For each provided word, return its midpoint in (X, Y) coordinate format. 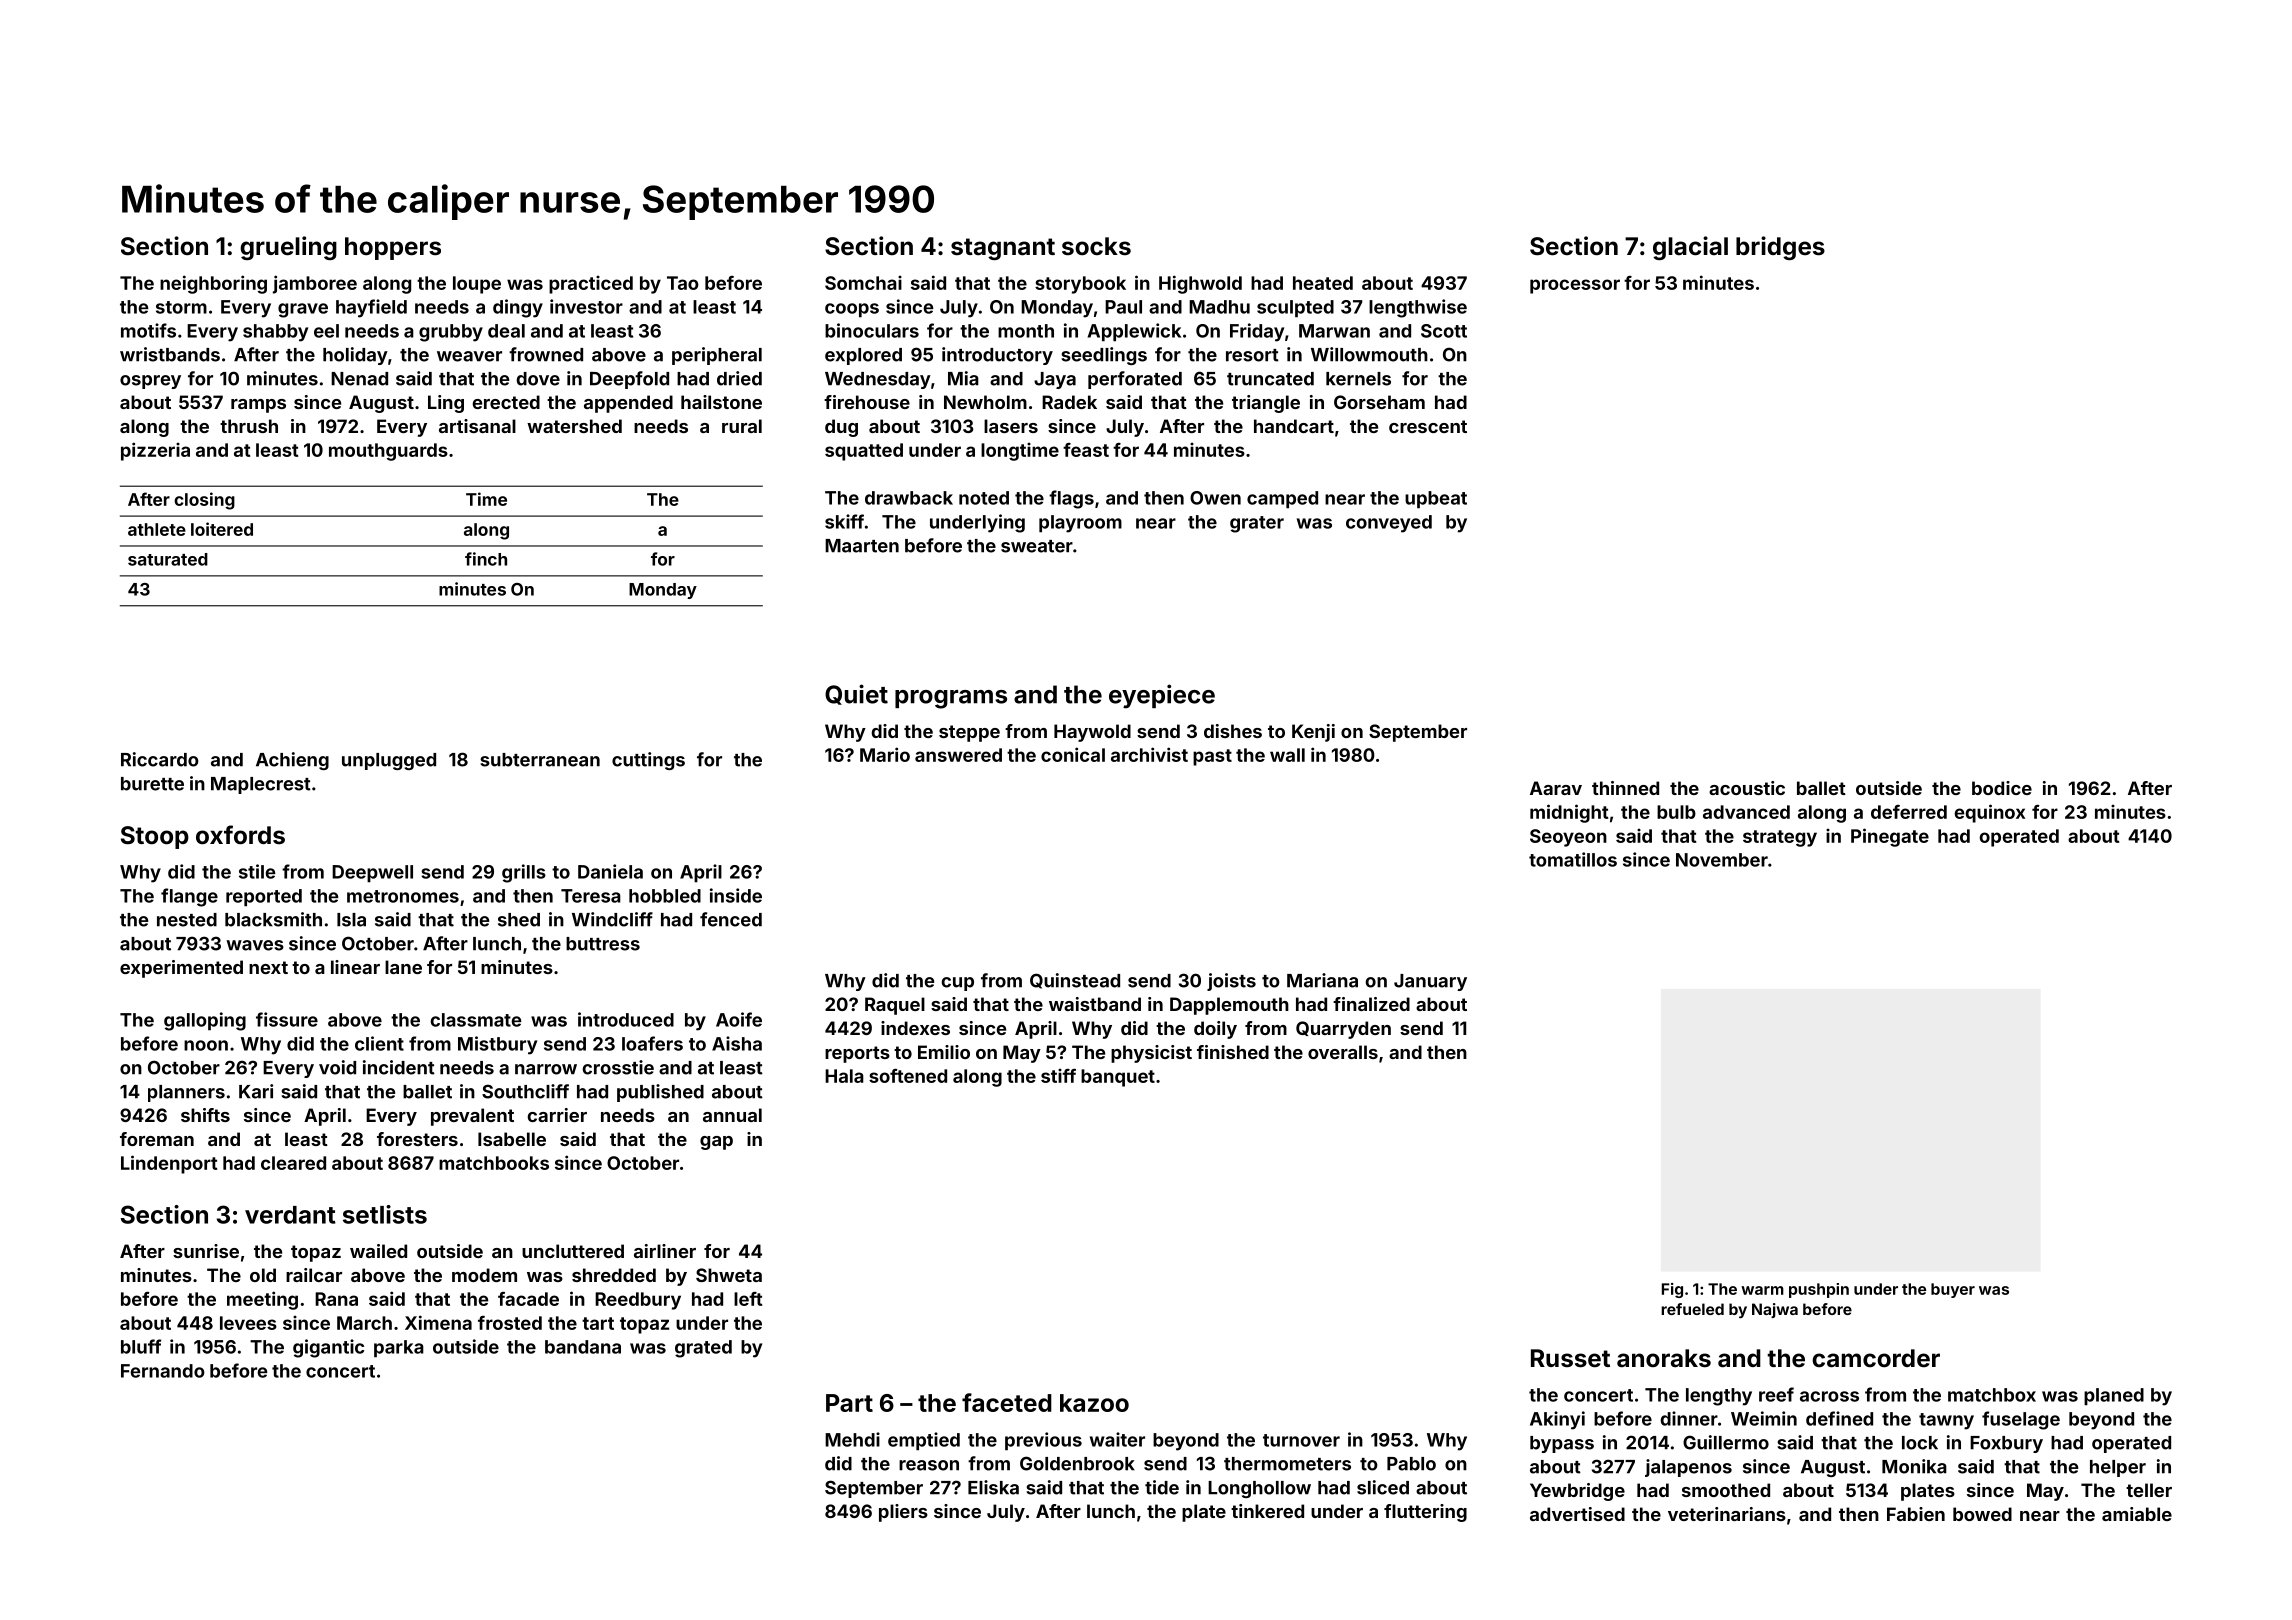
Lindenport (169, 1164)
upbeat (1436, 500)
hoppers (393, 248)
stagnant (1003, 249)
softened (908, 1076)
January (1430, 982)
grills (524, 873)
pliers (903, 1513)
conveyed (1389, 524)
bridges (1780, 248)
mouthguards (388, 452)
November (1722, 860)
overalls (1343, 1052)
